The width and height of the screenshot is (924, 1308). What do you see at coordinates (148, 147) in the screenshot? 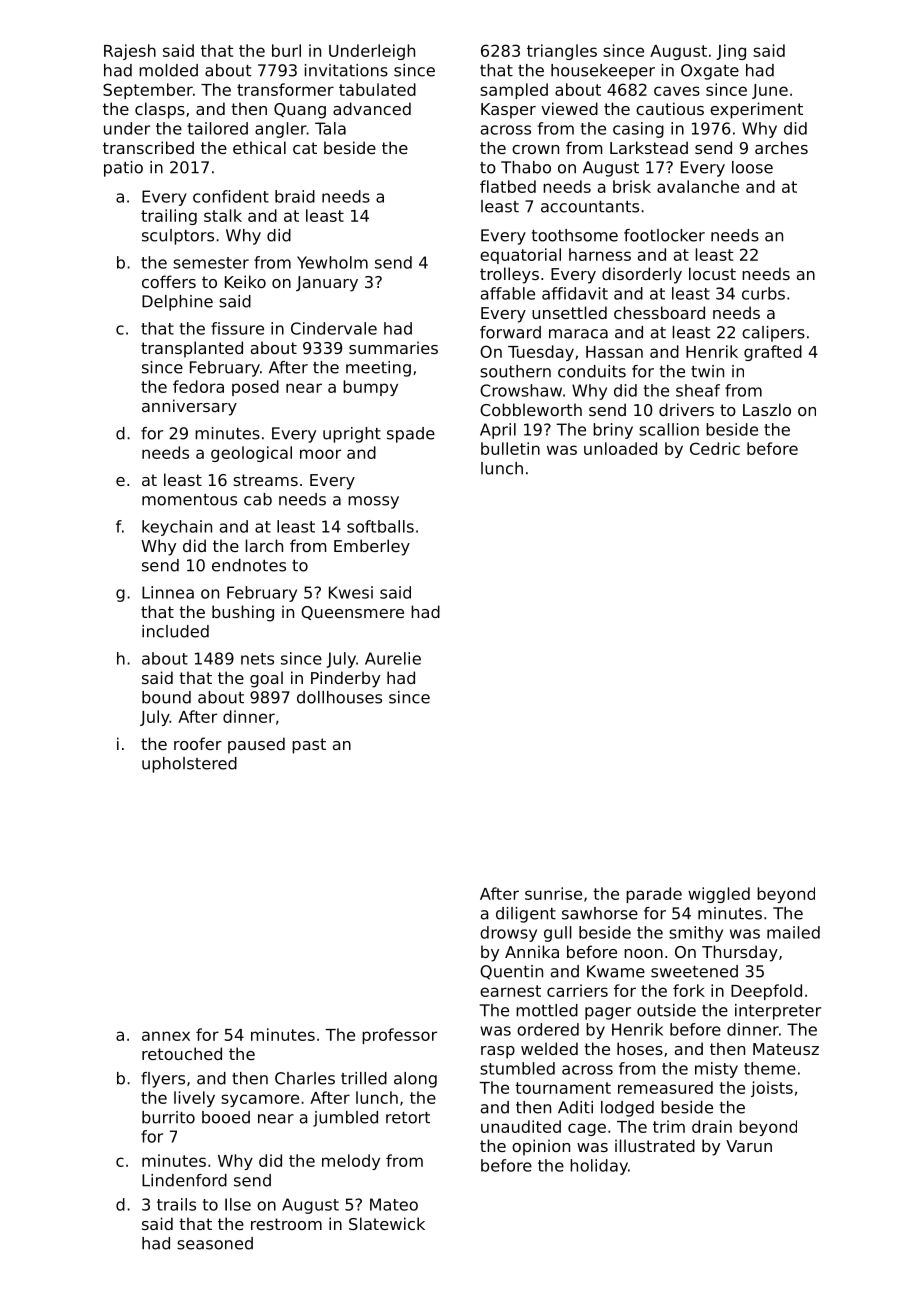
I see `transcribed` at bounding box center [148, 147].
